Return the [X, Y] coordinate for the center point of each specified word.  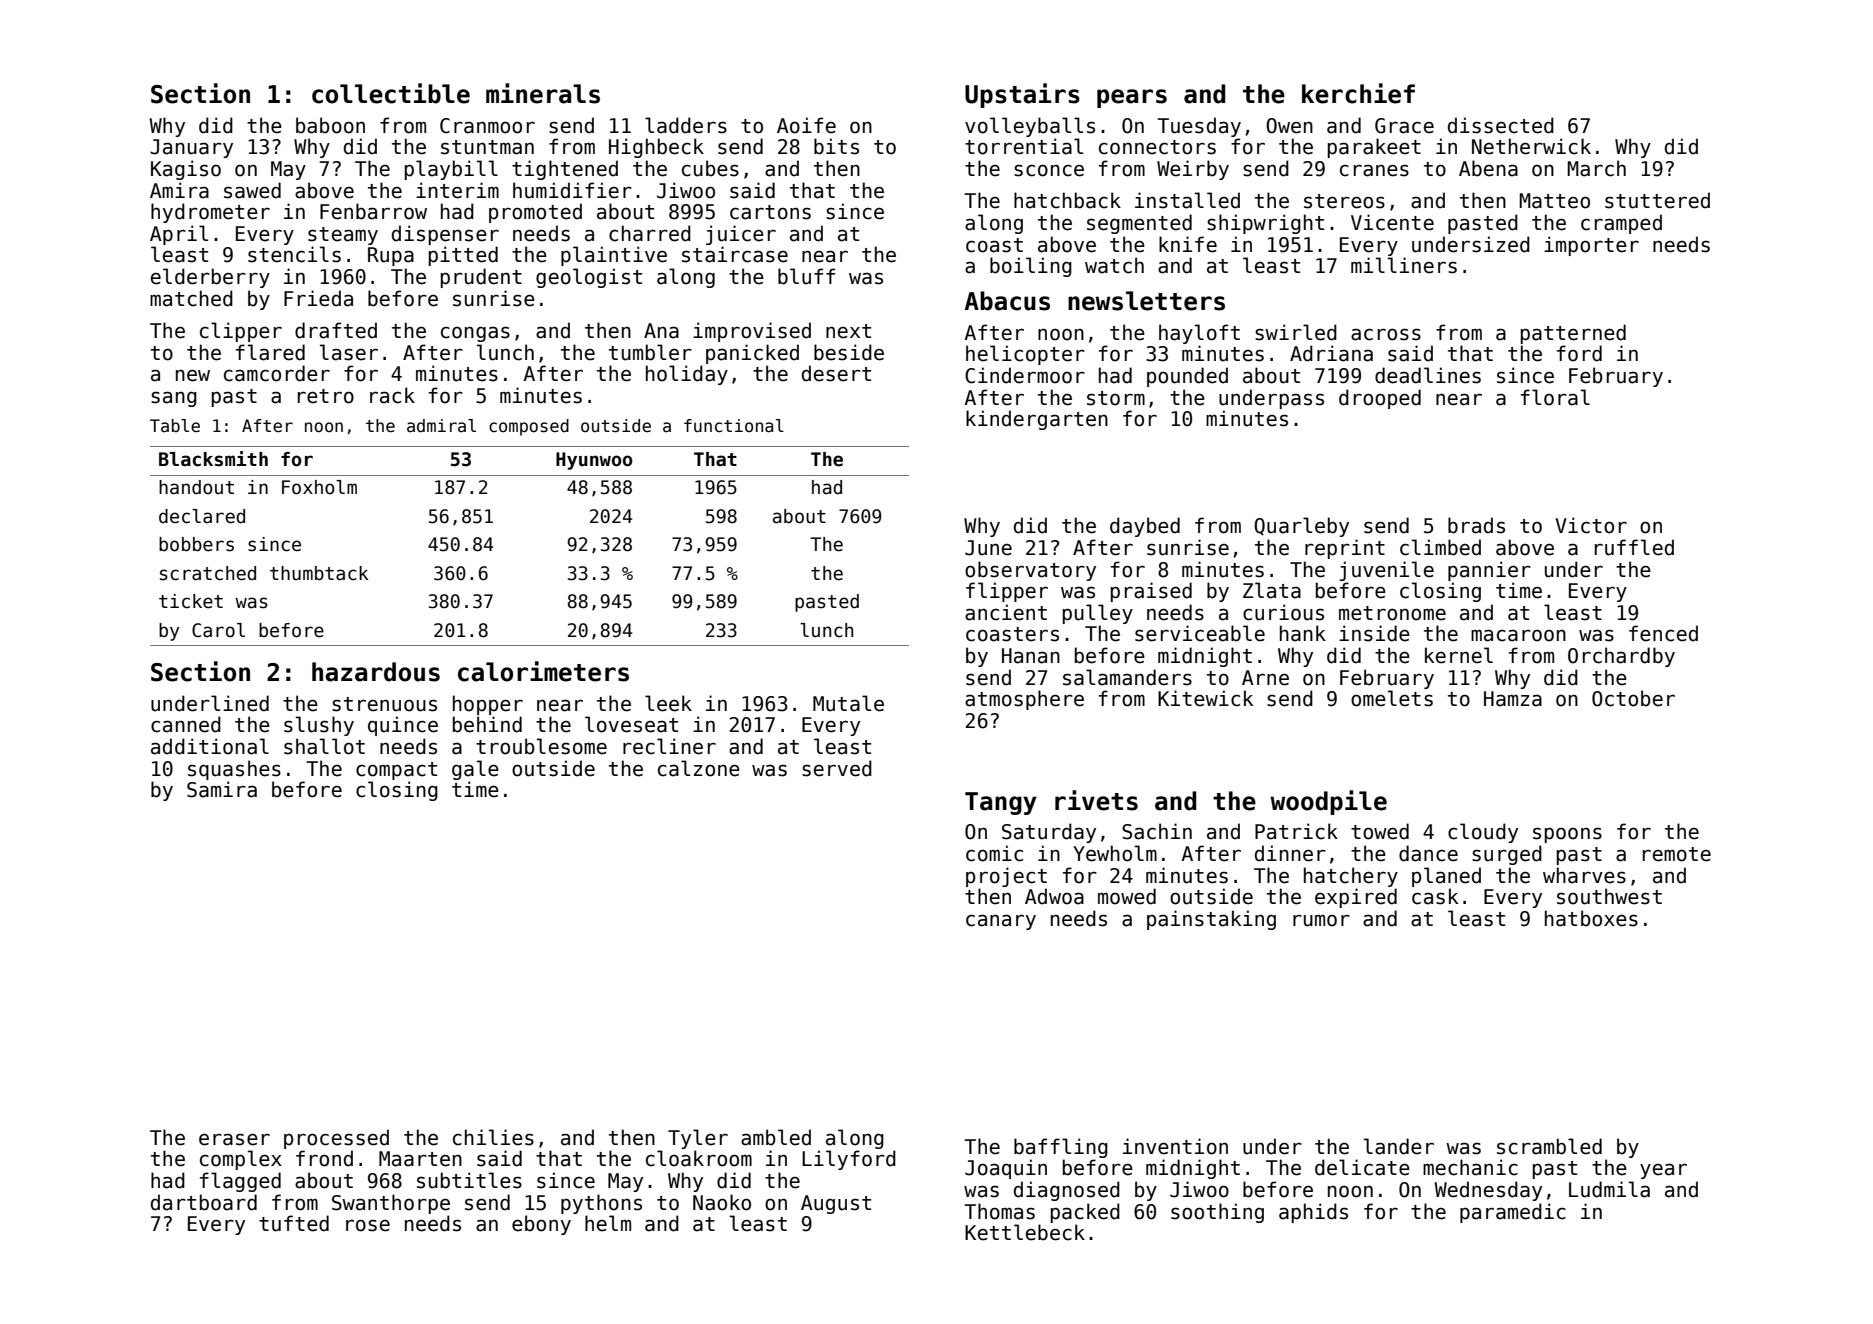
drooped [1380, 399]
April [179, 235]
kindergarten [1037, 420]
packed [1085, 1213]
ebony [541, 1225]
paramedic [1513, 1213]
